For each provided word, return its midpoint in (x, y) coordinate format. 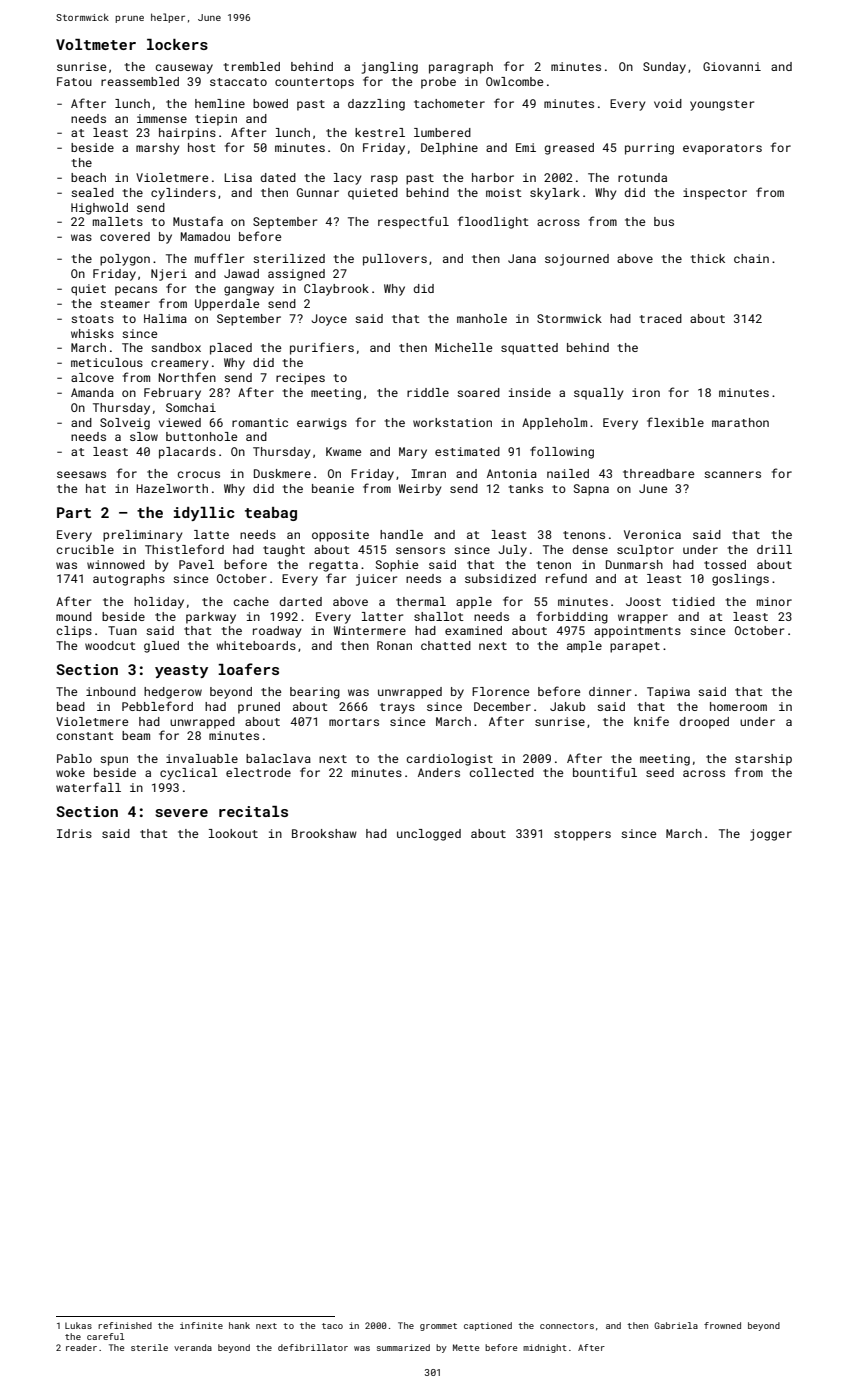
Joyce (329, 320)
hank (239, 1325)
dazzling (376, 105)
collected (502, 772)
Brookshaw (324, 833)
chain (751, 258)
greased (569, 149)
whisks (92, 333)
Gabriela (676, 1325)
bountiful (605, 772)
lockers (177, 44)
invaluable (202, 758)
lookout (233, 833)
